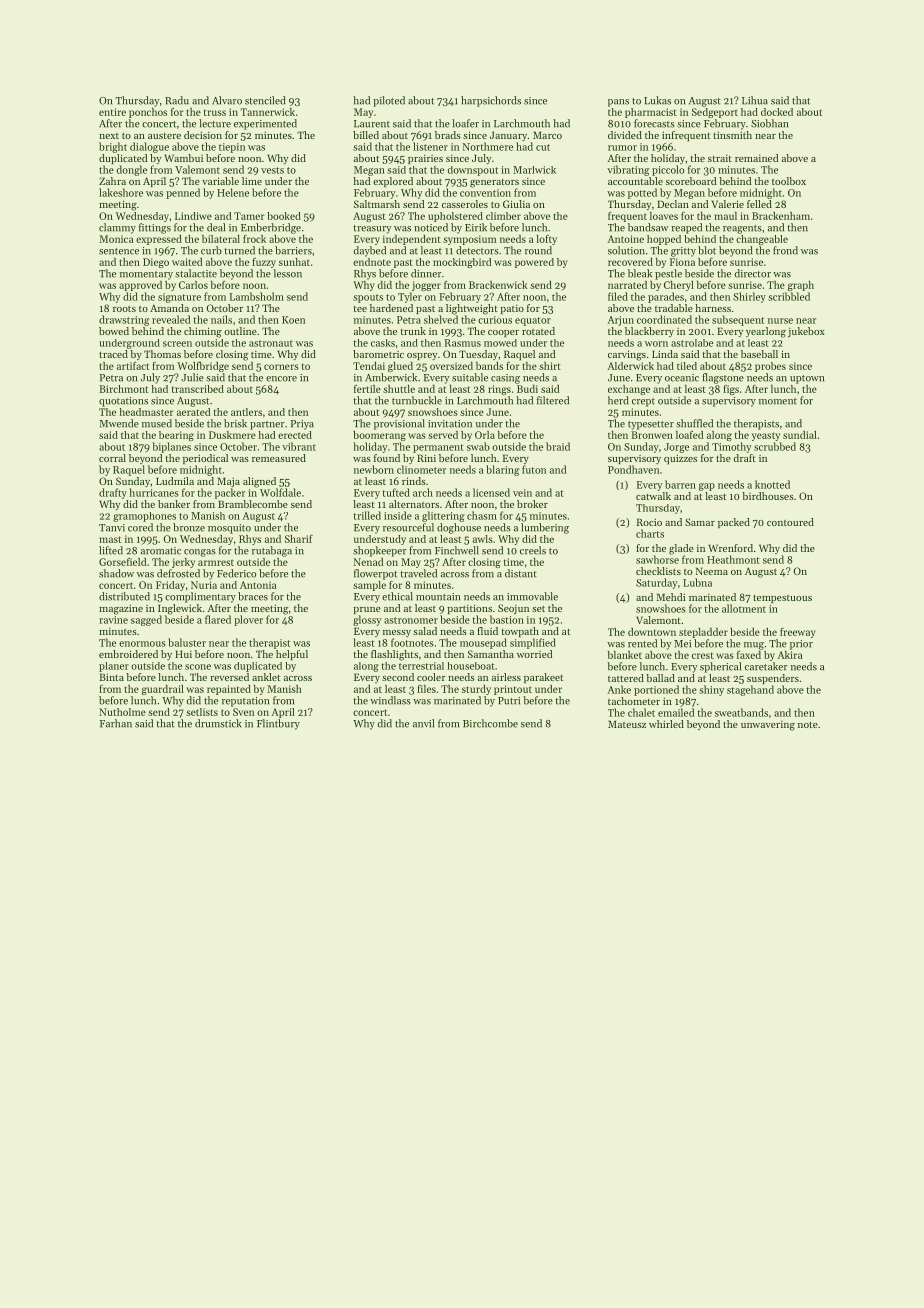 The image size is (924, 1308). I want to click on Mehdi, so click(671, 597).
